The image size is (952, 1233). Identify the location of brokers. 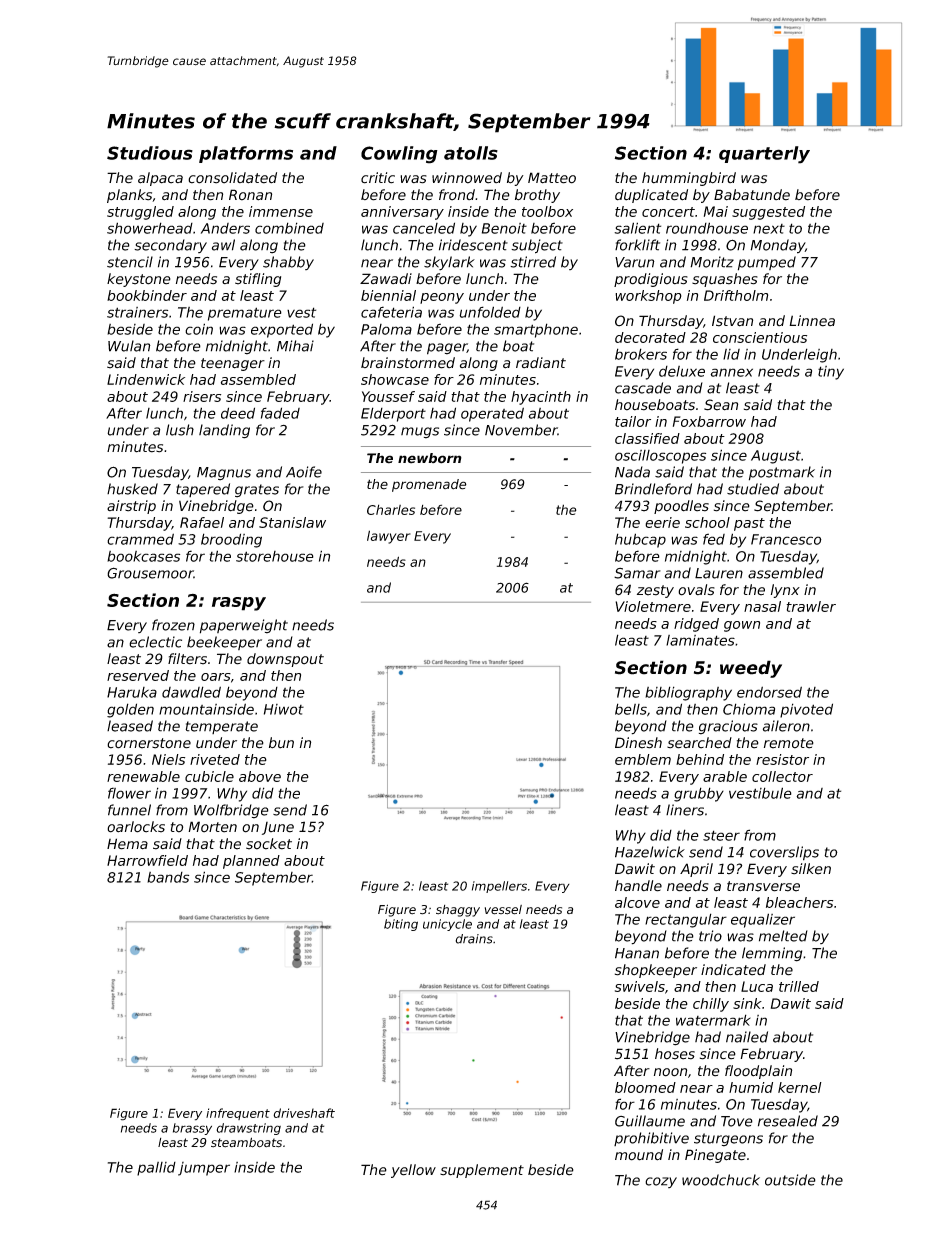
(641, 354).
